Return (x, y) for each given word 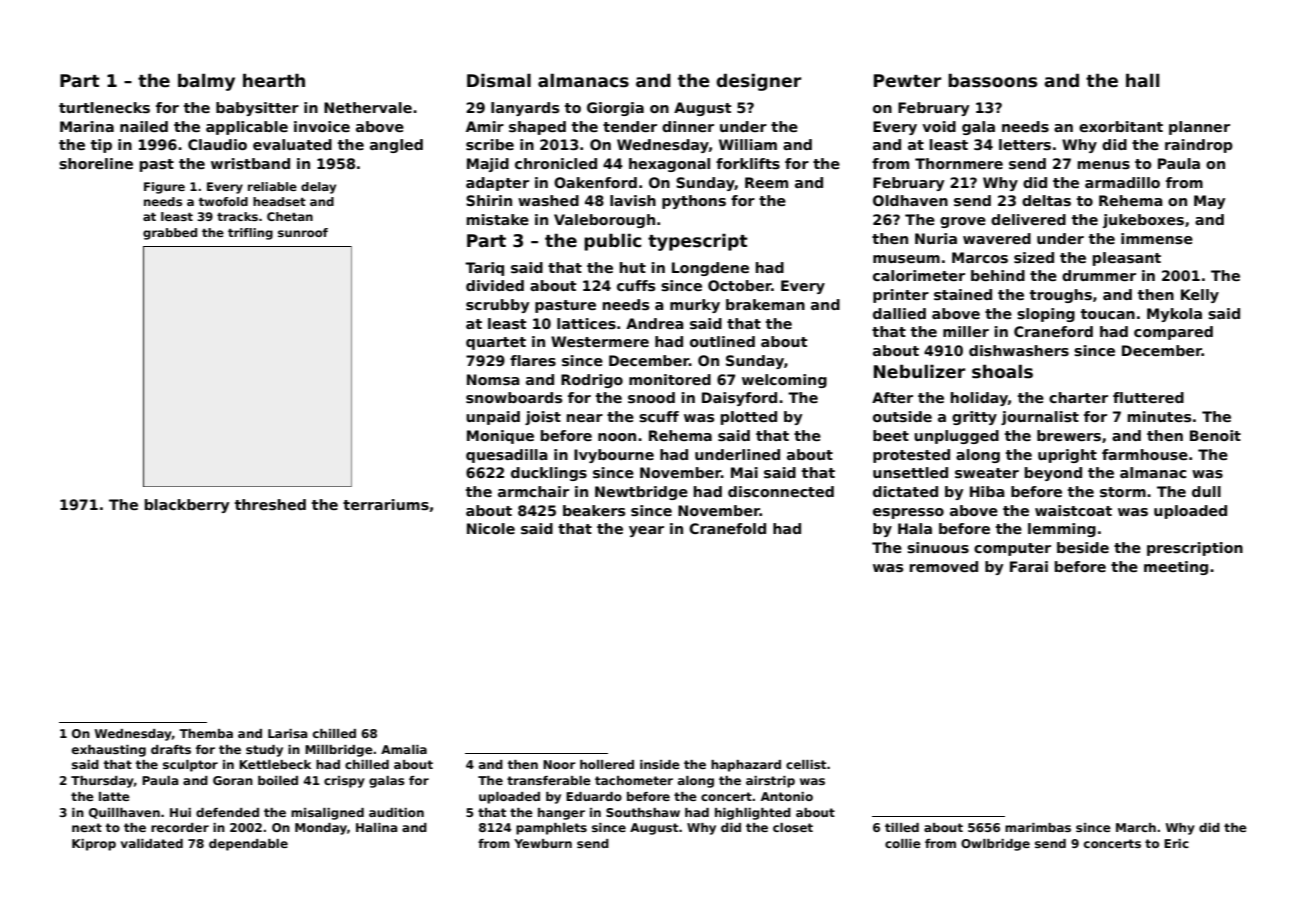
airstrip (770, 782)
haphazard (746, 766)
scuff (659, 416)
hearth (274, 80)
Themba (206, 733)
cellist (806, 764)
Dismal (499, 80)
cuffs (636, 285)
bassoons (992, 80)
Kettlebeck (275, 764)
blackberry (187, 506)
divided (495, 285)
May (1209, 202)
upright (1067, 456)
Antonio (787, 796)
